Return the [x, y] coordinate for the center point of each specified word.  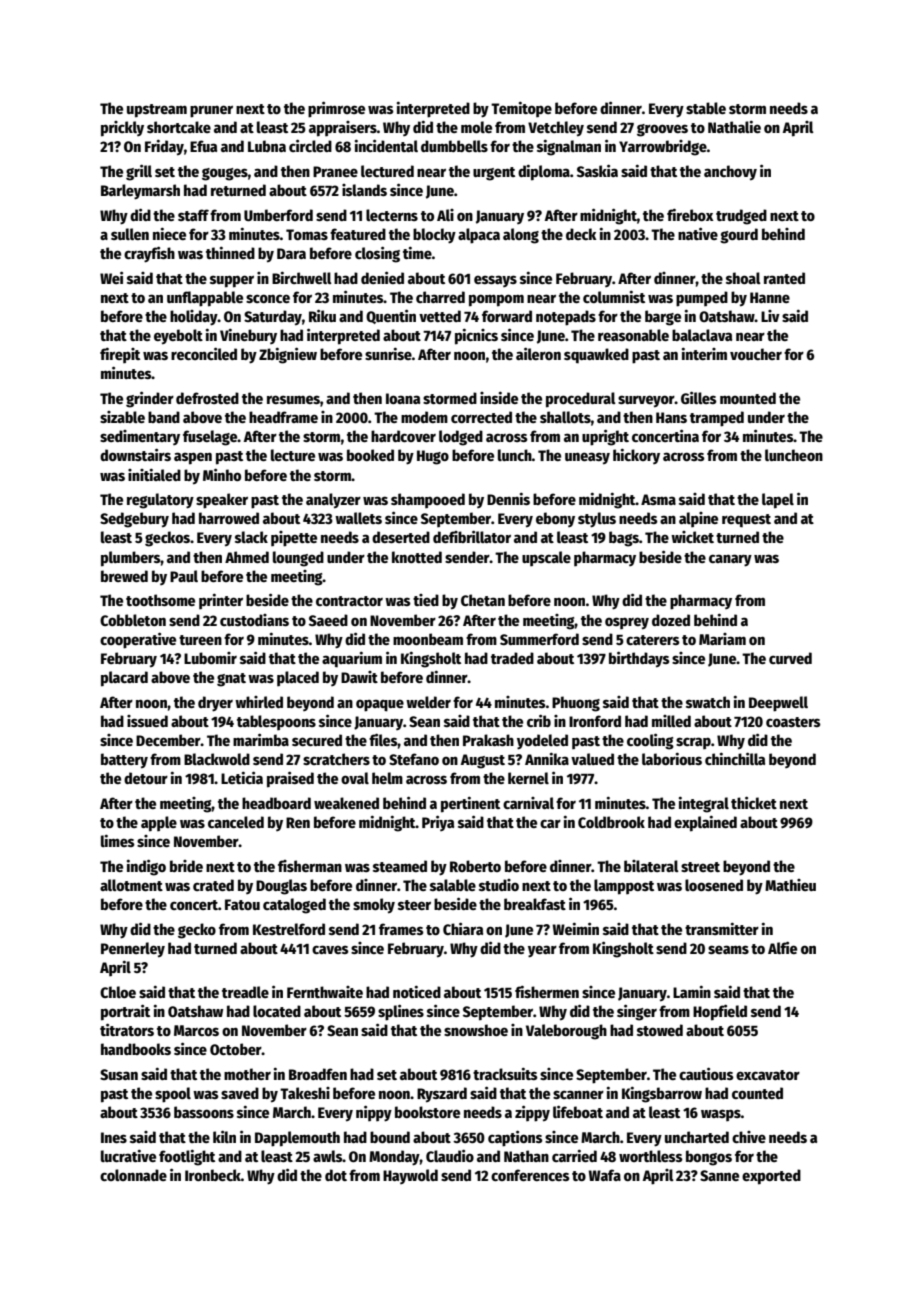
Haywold [410, 1176]
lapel [778, 501]
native [698, 233]
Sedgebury [134, 520]
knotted [417, 557]
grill [139, 172]
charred [440, 297]
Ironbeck [213, 1175]
